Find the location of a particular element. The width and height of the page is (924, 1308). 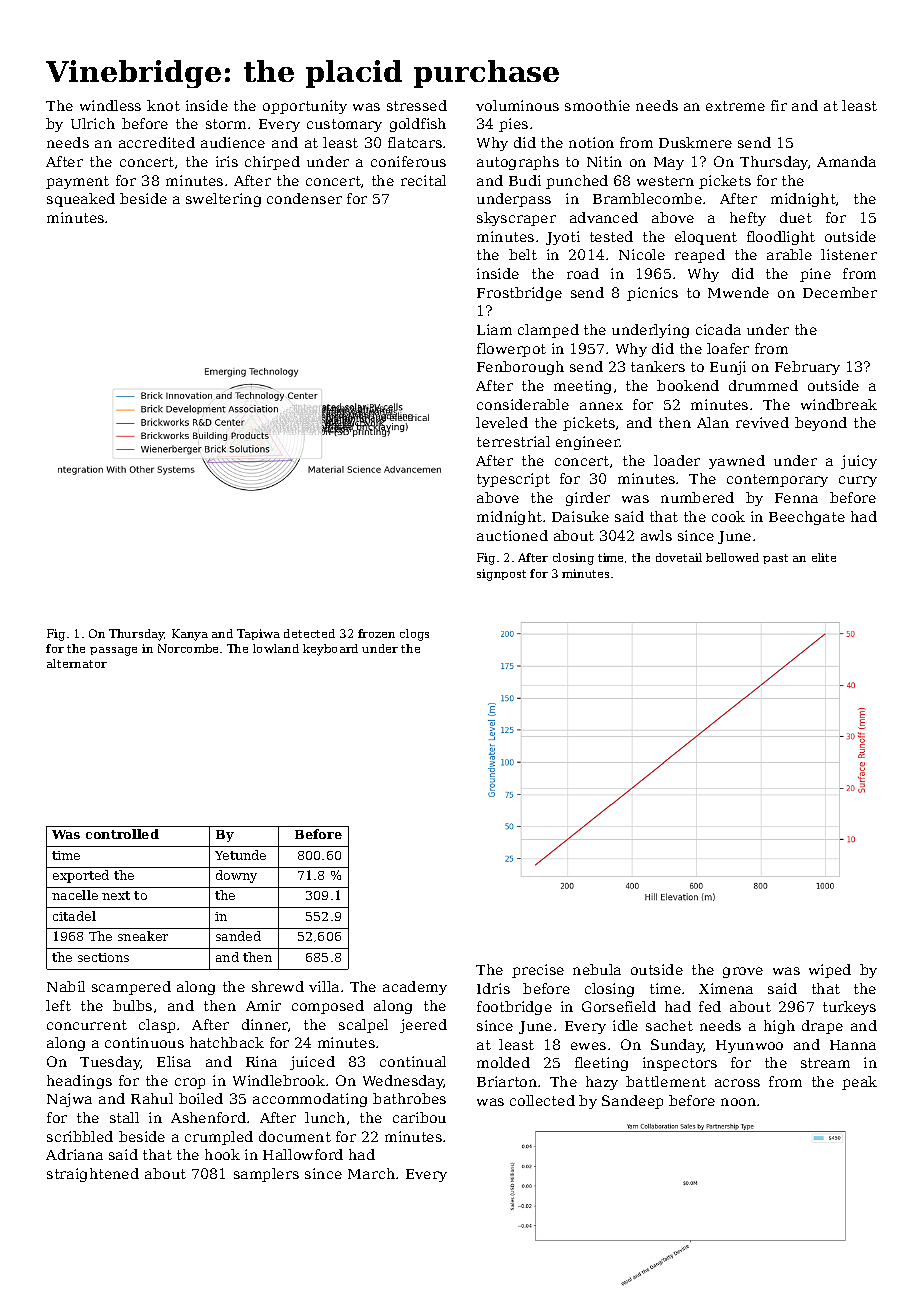

Duskmere is located at coordinates (695, 142).
